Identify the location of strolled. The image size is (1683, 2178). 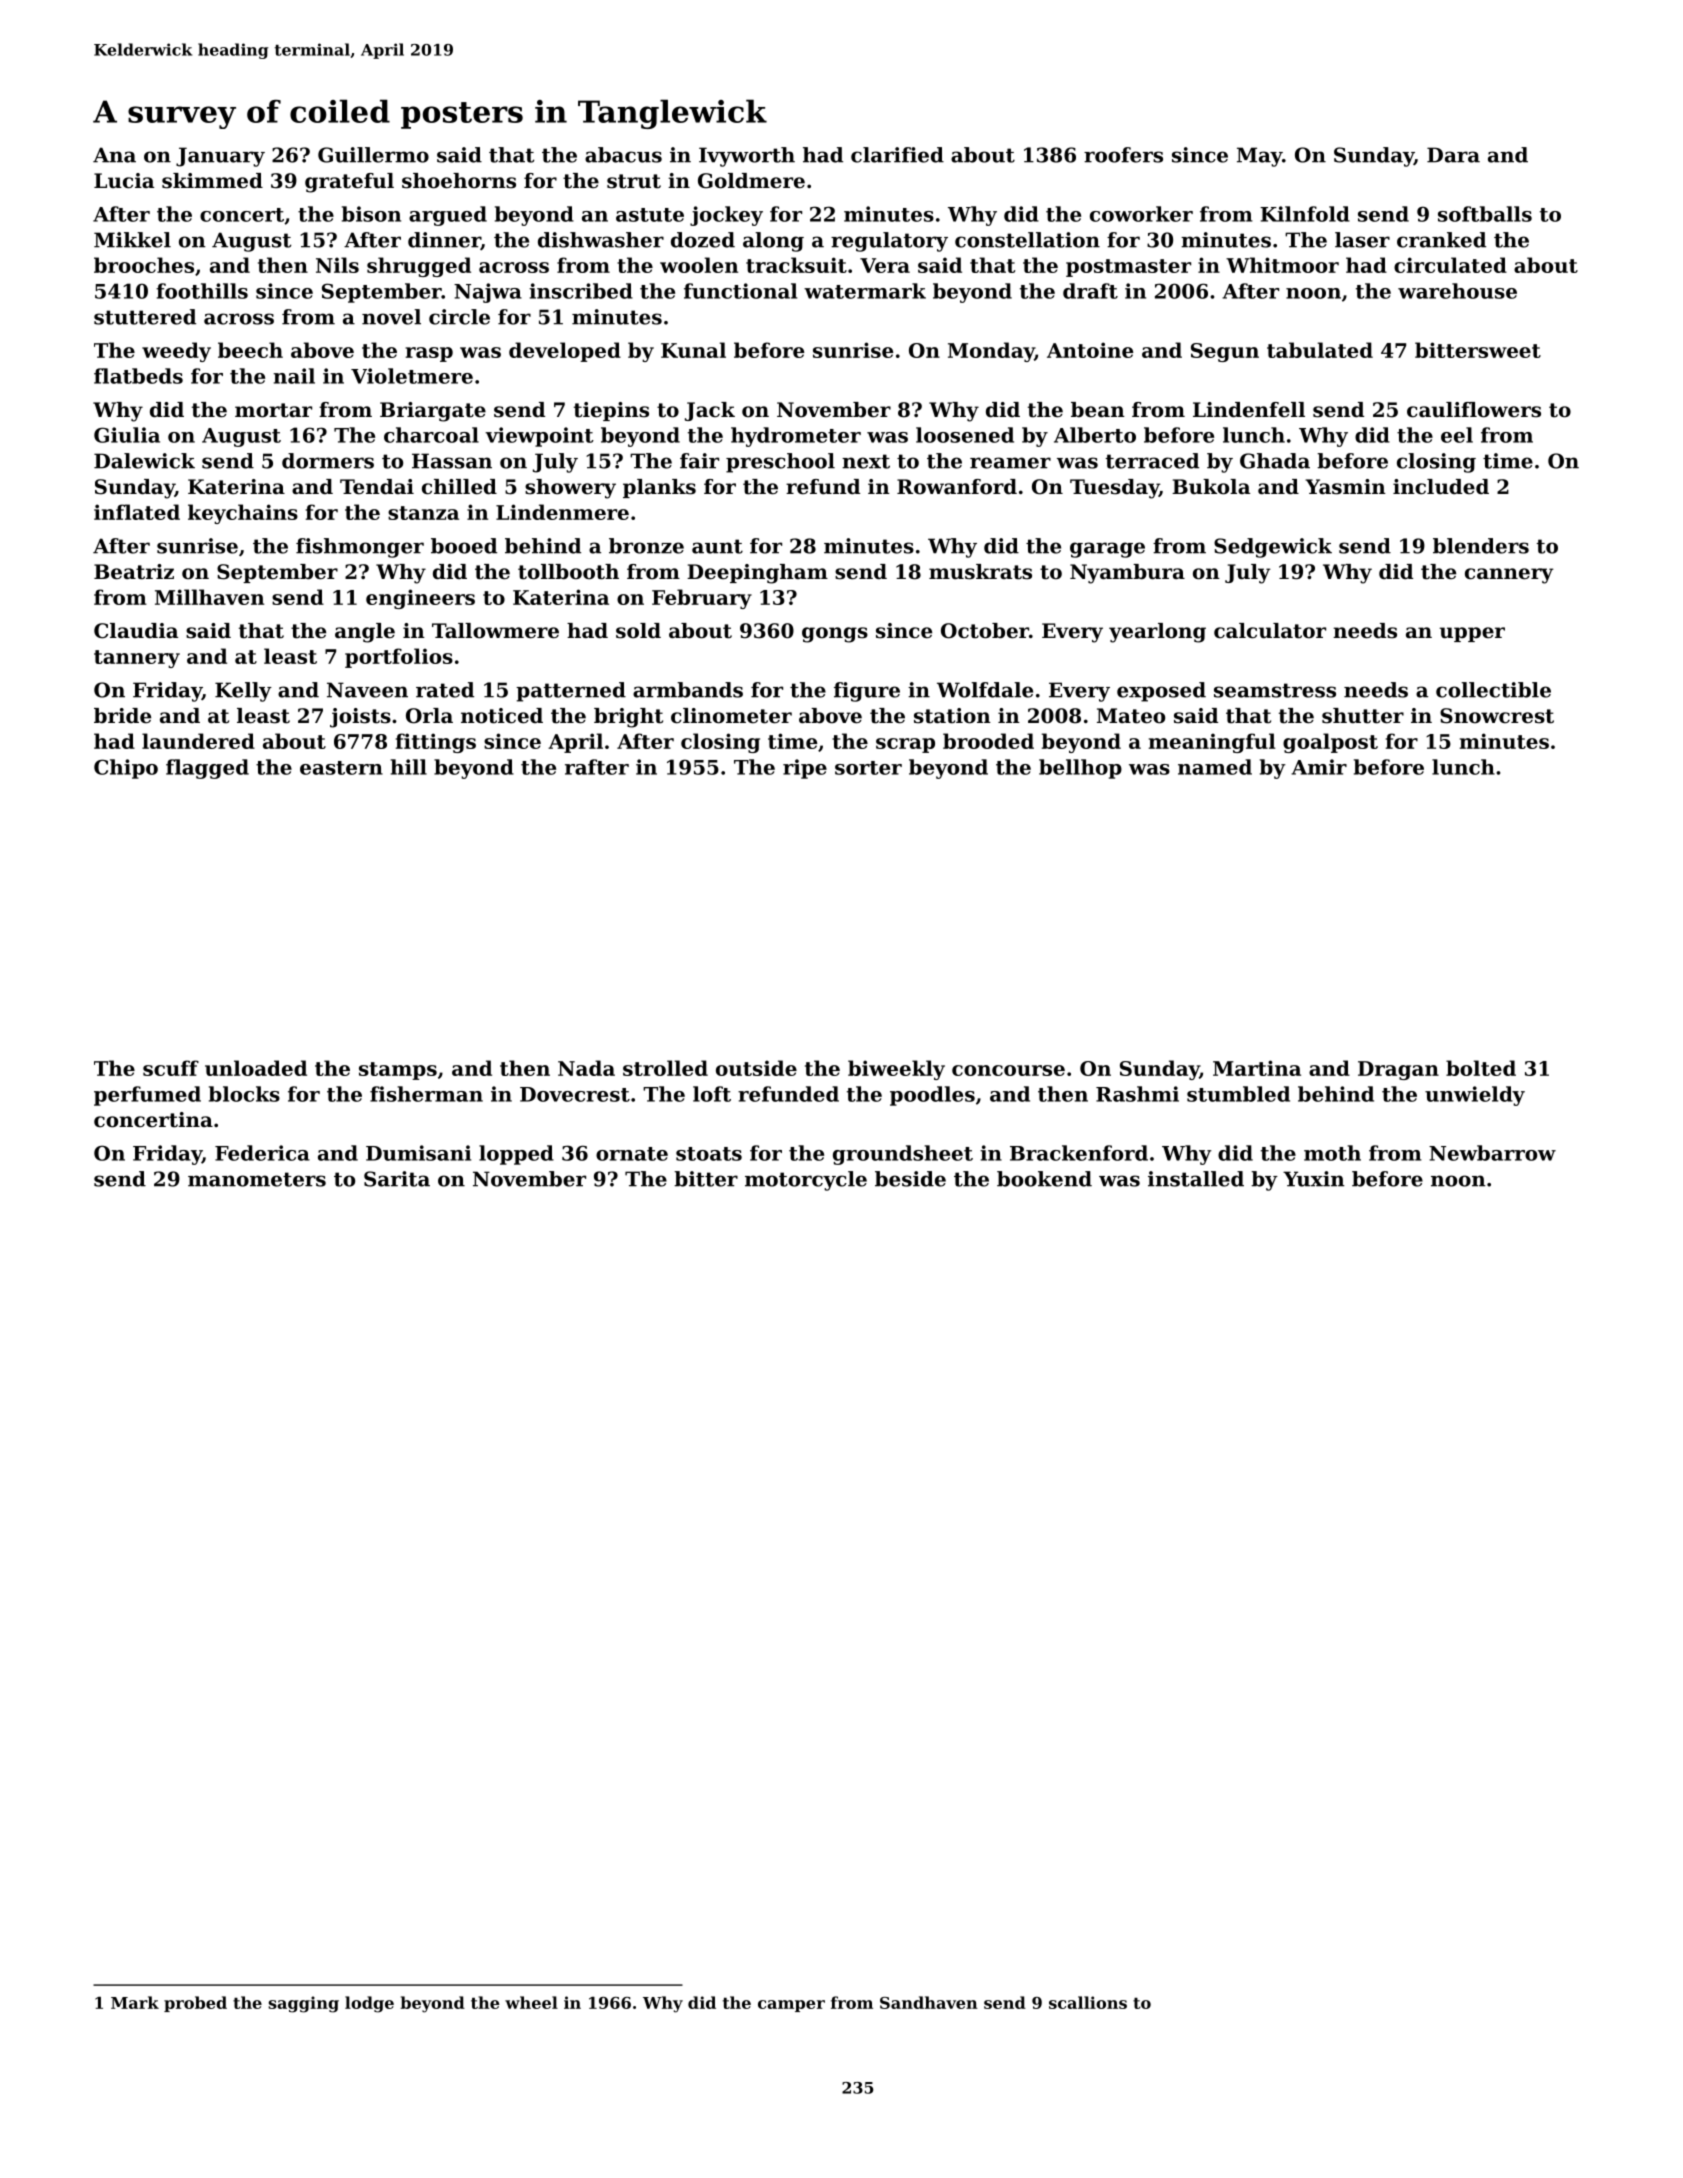
(665, 1068).
